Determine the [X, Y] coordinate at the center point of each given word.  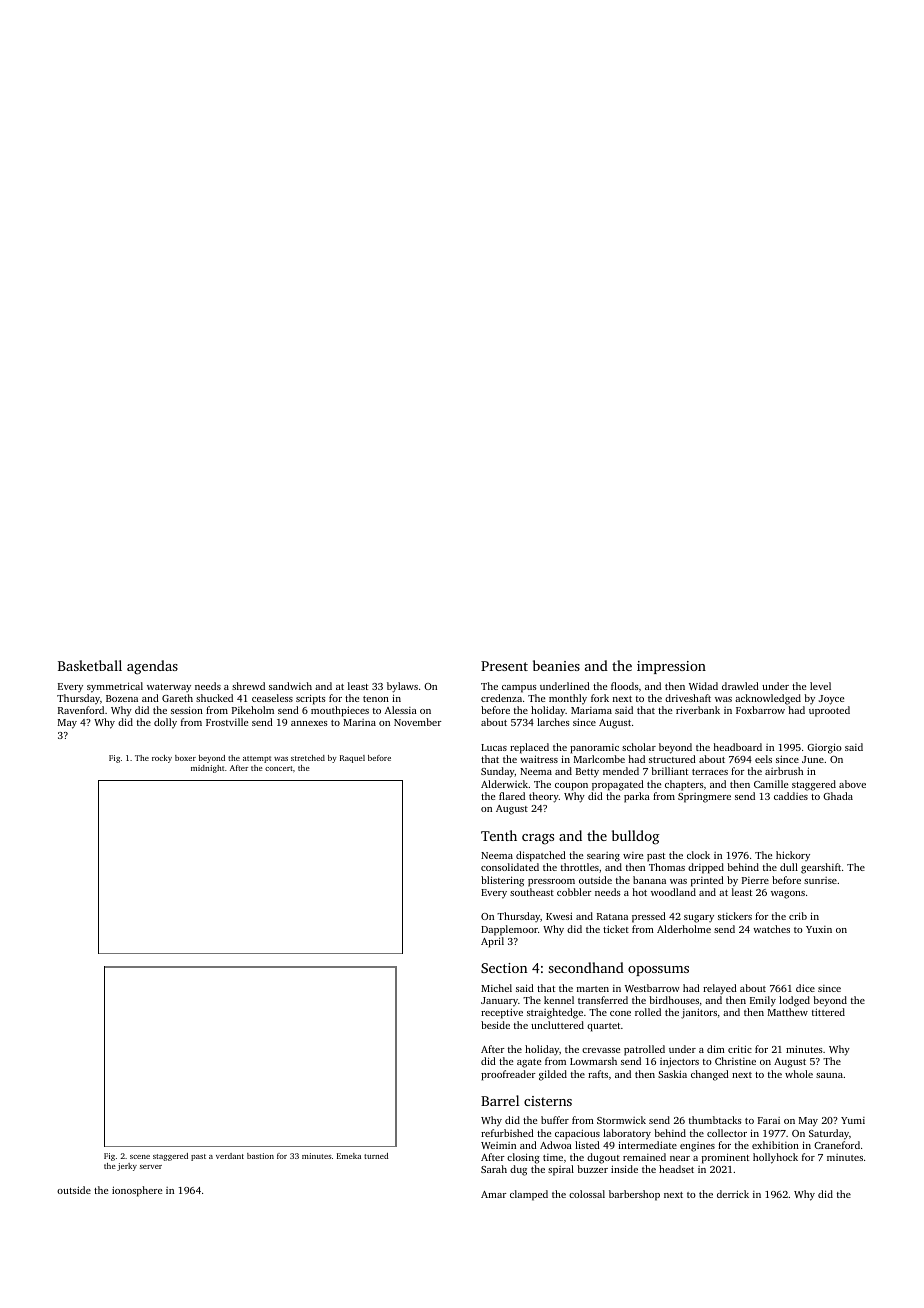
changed [710, 1075]
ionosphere [137, 1191]
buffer [555, 1120]
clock [698, 855]
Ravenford [81, 710]
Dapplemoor [509, 930]
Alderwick [504, 784]
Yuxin [819, 929]
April [492, 942]
